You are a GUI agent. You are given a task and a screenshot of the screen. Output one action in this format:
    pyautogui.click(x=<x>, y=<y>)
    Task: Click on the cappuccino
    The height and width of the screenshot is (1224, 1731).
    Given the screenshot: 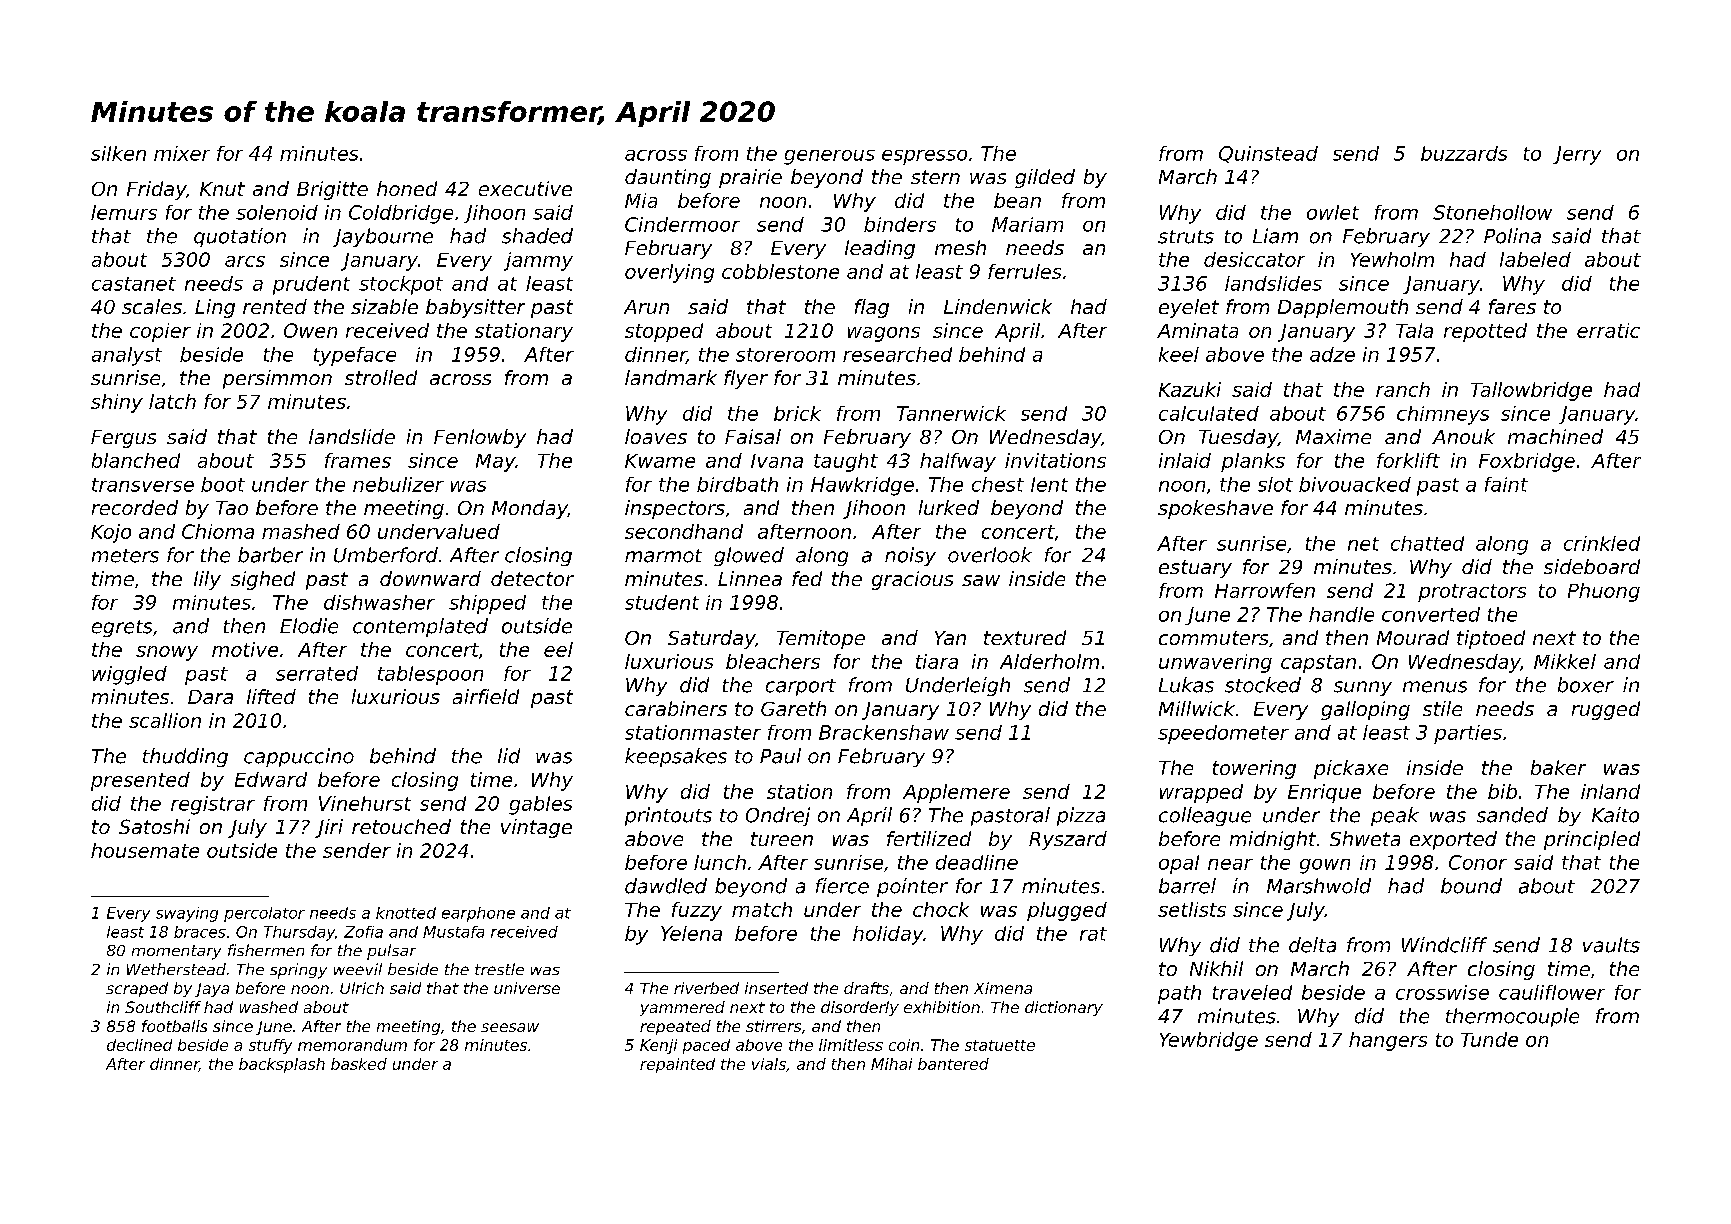 What is the action you would take?
    pyautogui.click(x=299, y=757)
